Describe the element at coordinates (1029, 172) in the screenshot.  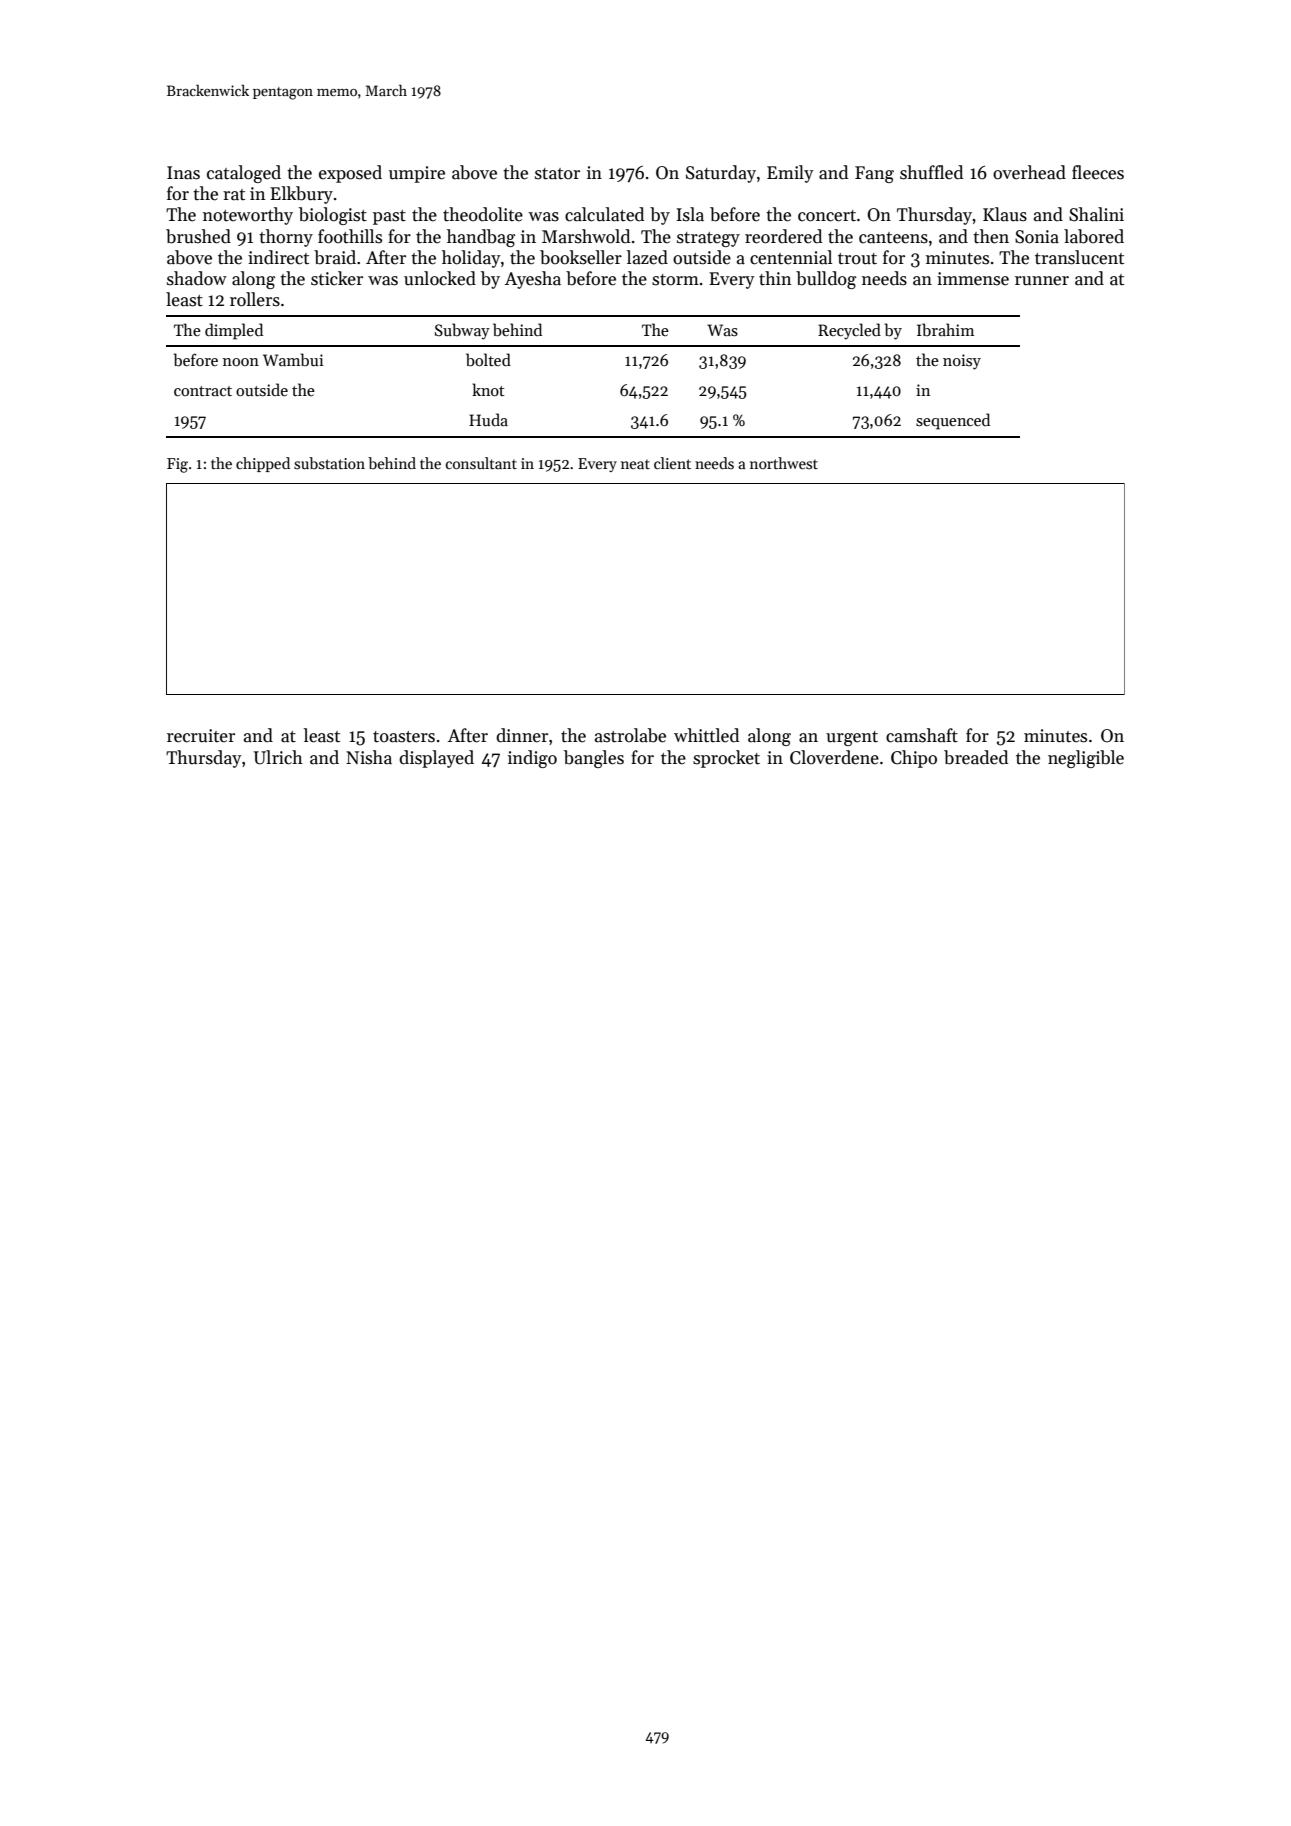
I see `overhead` at that location.
